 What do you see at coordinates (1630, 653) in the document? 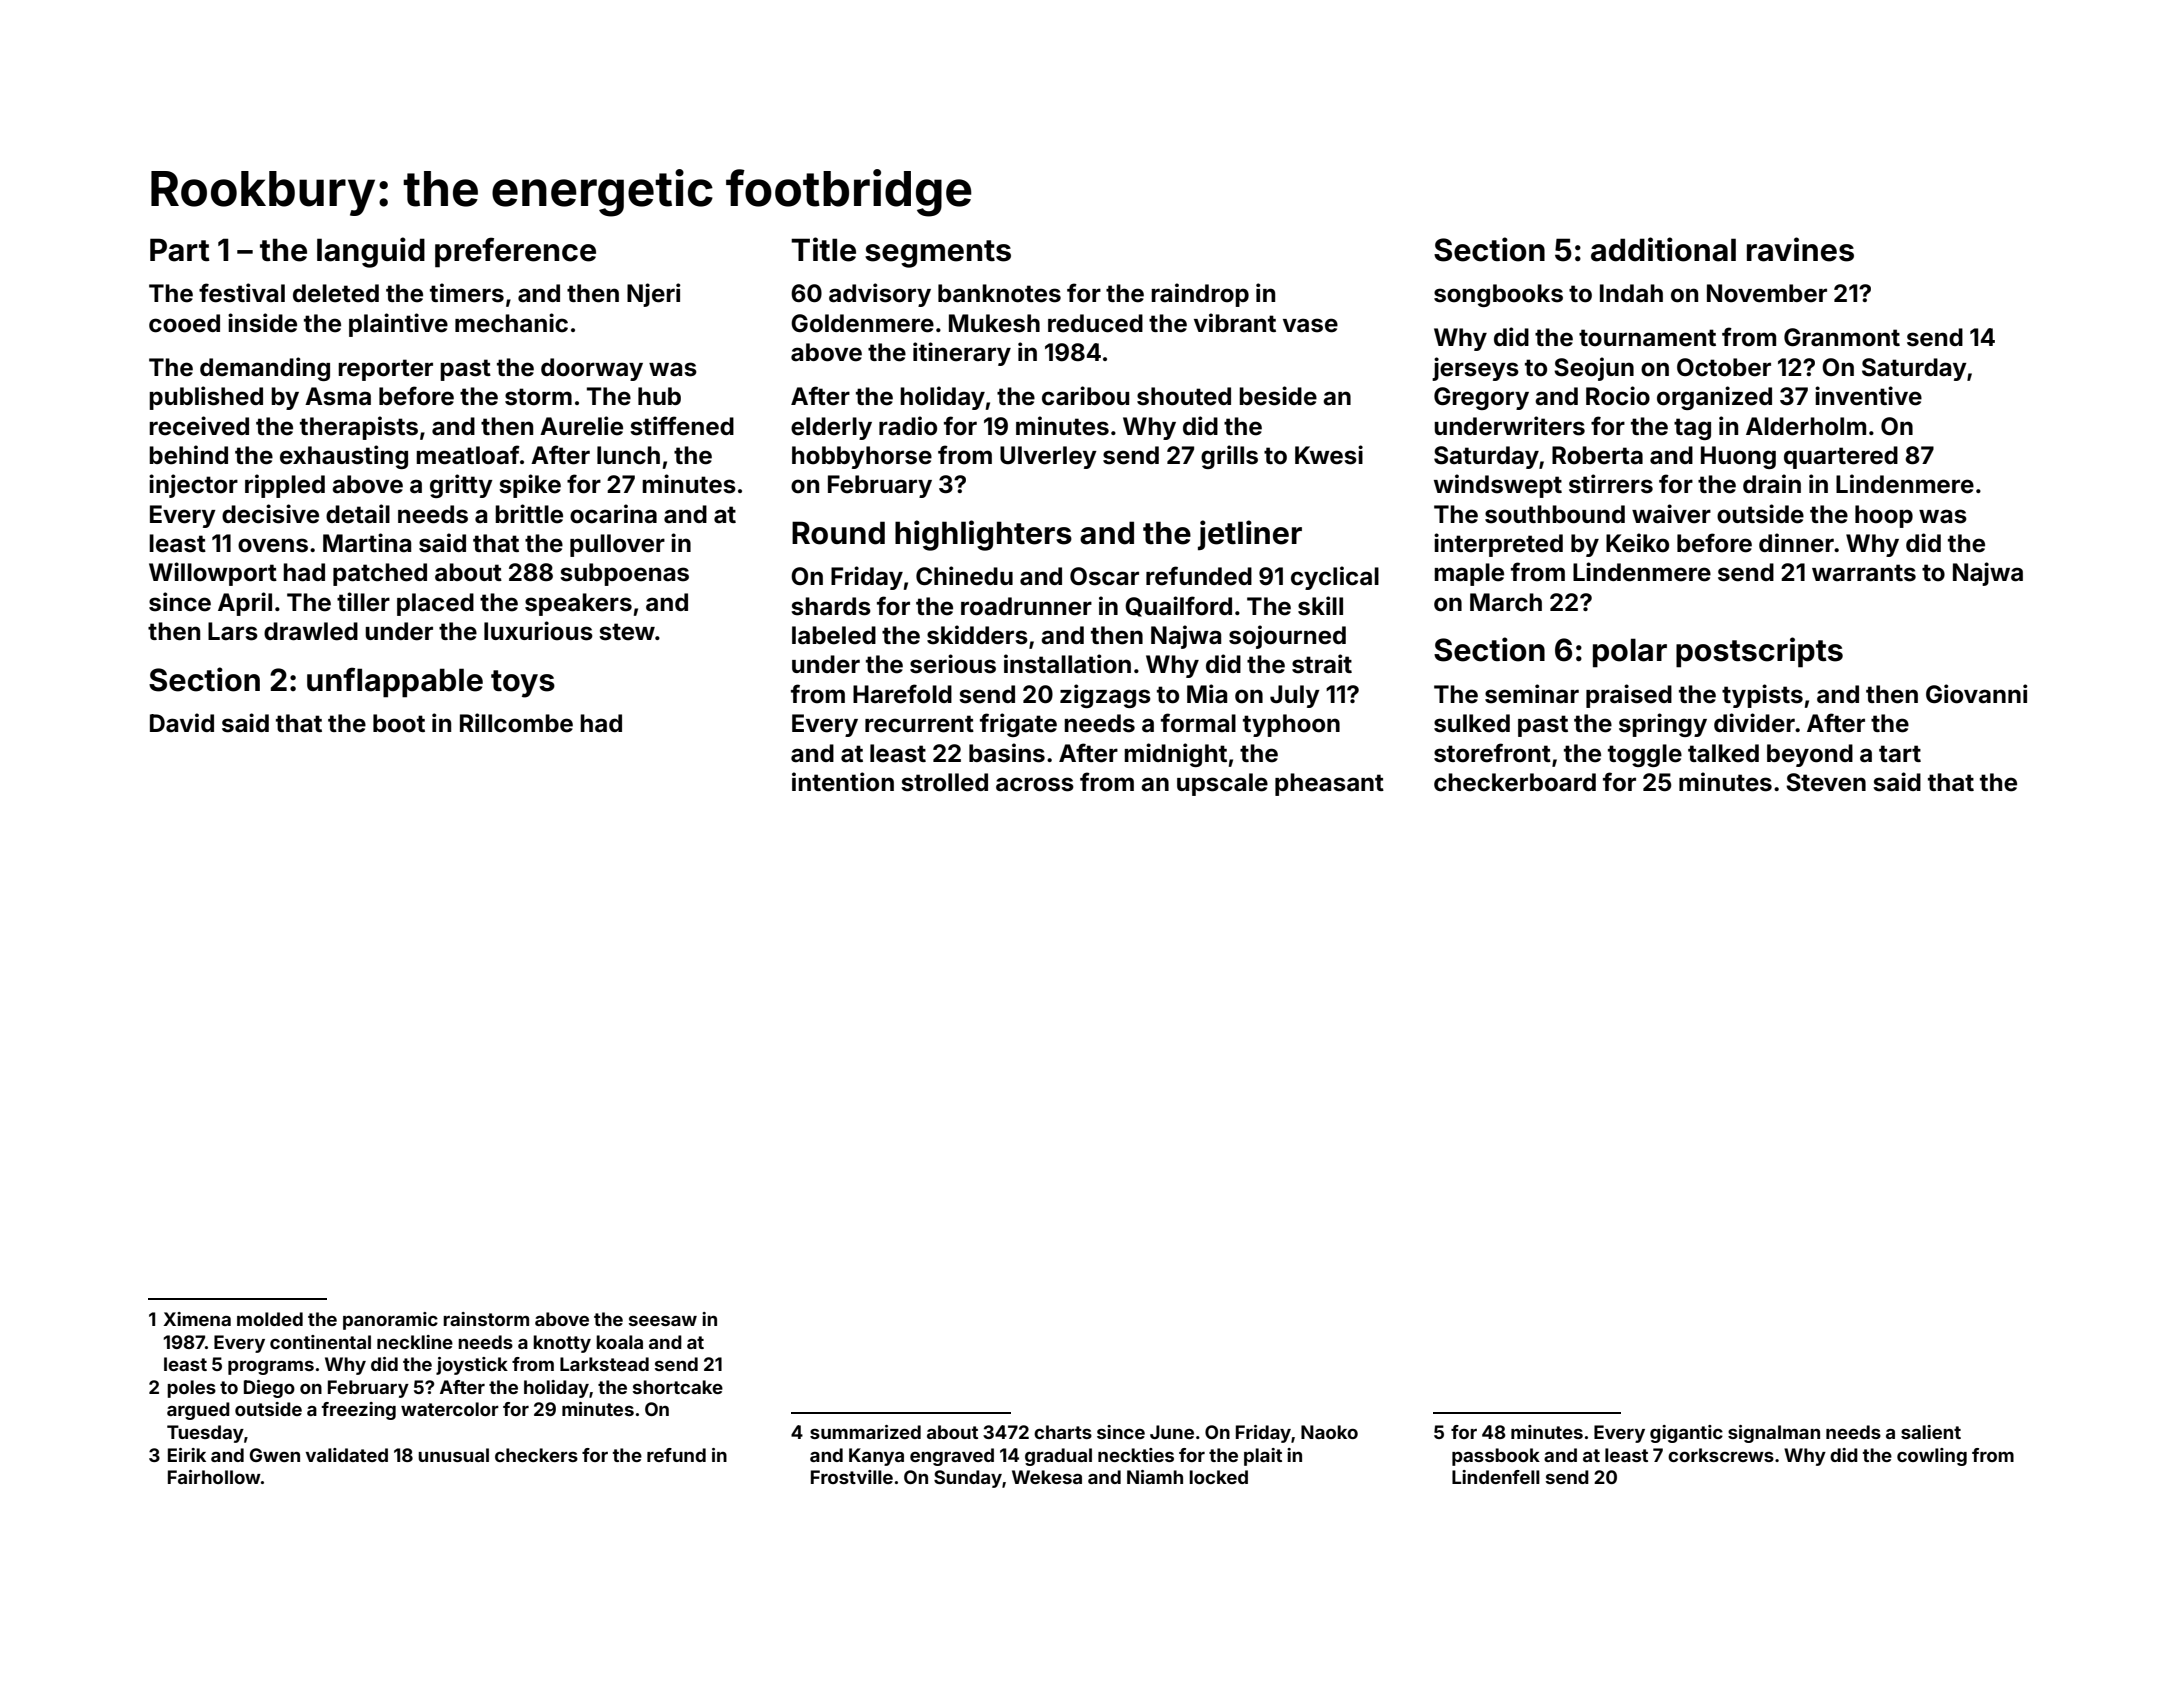
I see `polar` at bounding box center [1630, 653].
